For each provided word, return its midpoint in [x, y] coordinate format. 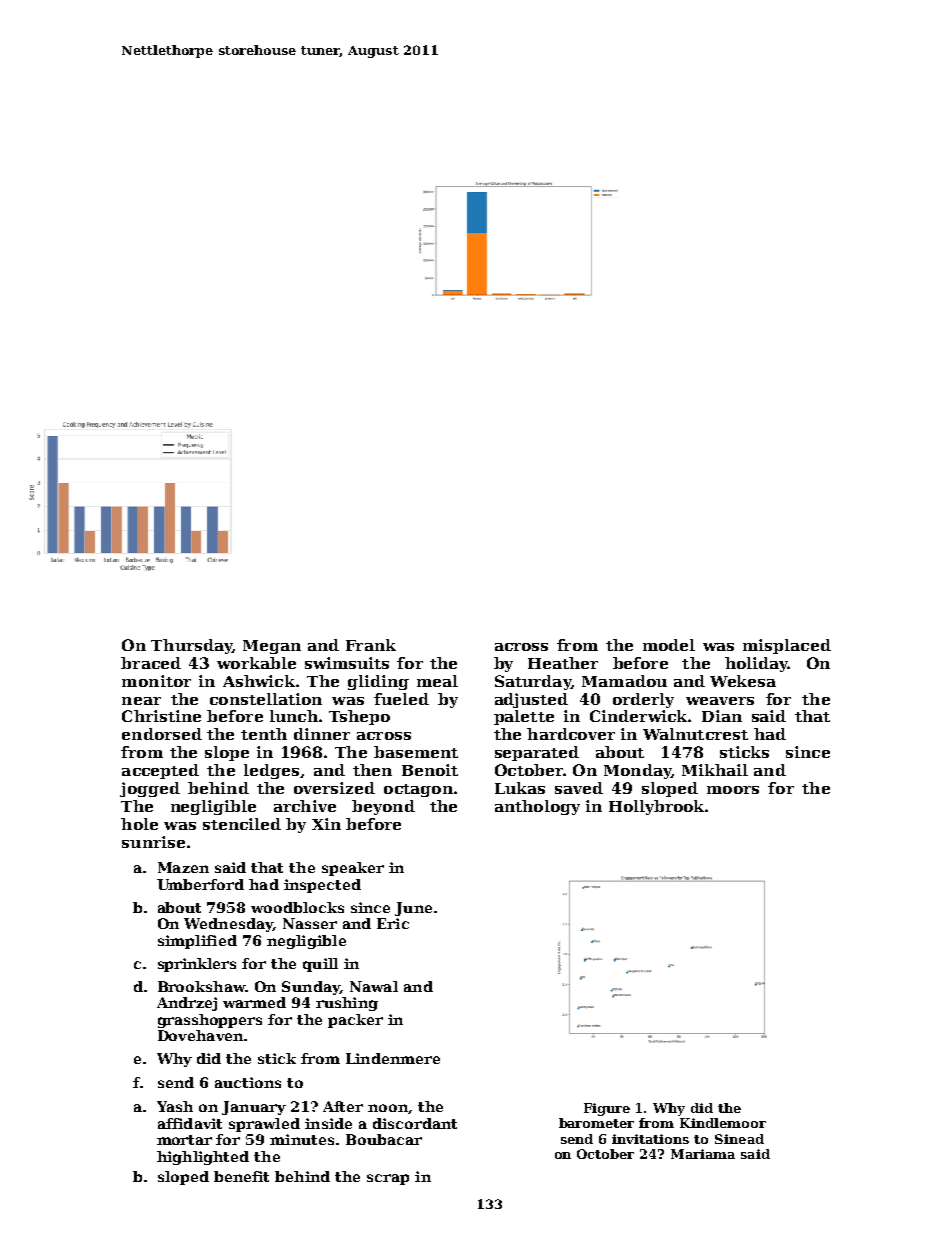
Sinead [739, 1139]
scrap [388, 1179]
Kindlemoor [723, 1123]
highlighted [203, 1158]
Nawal [374, 986]
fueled [401, 699]
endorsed [162, 734]
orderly [643, 700]
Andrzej [187, 1004]
